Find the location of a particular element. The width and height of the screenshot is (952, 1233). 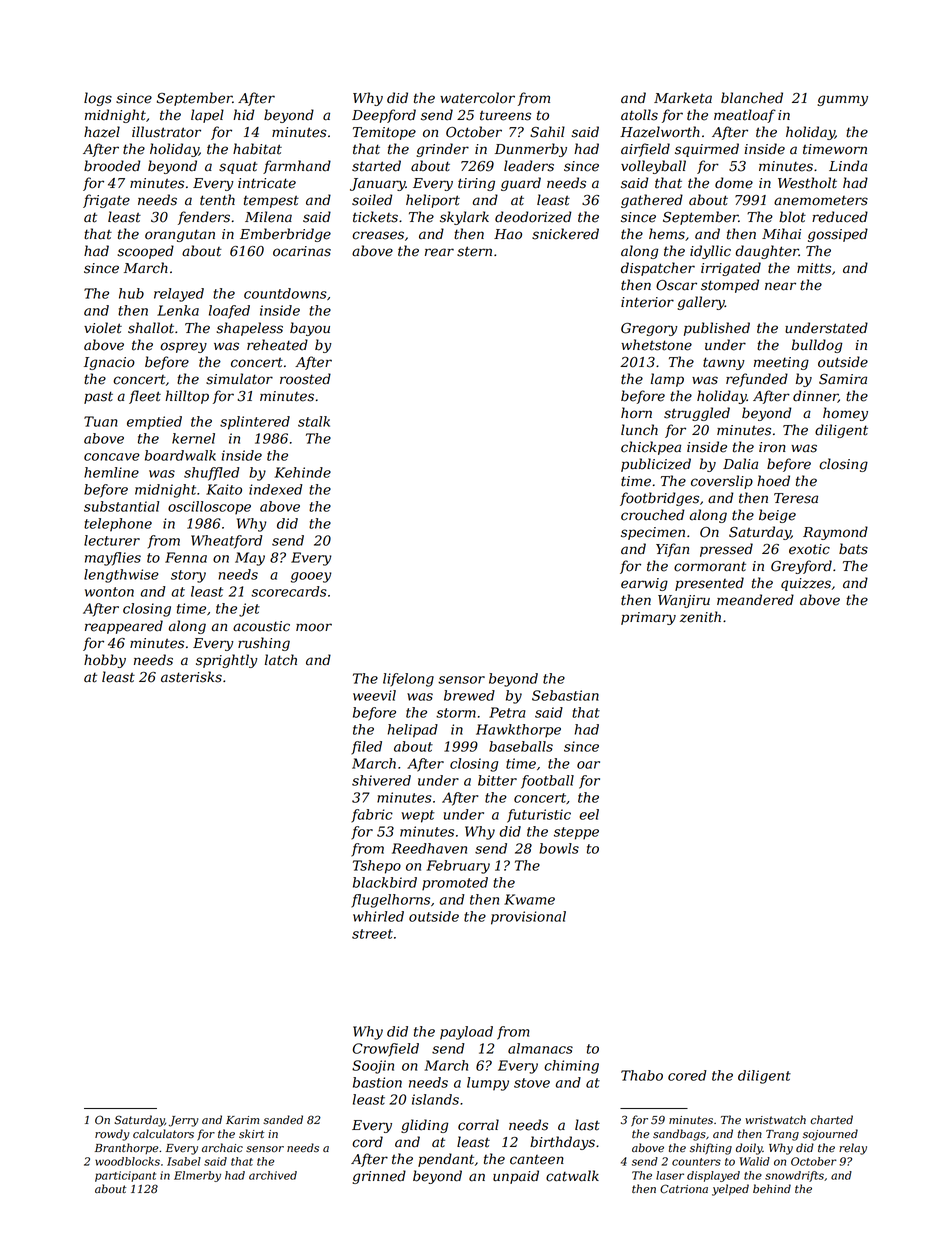

street is located at coordinates (372, 934).
